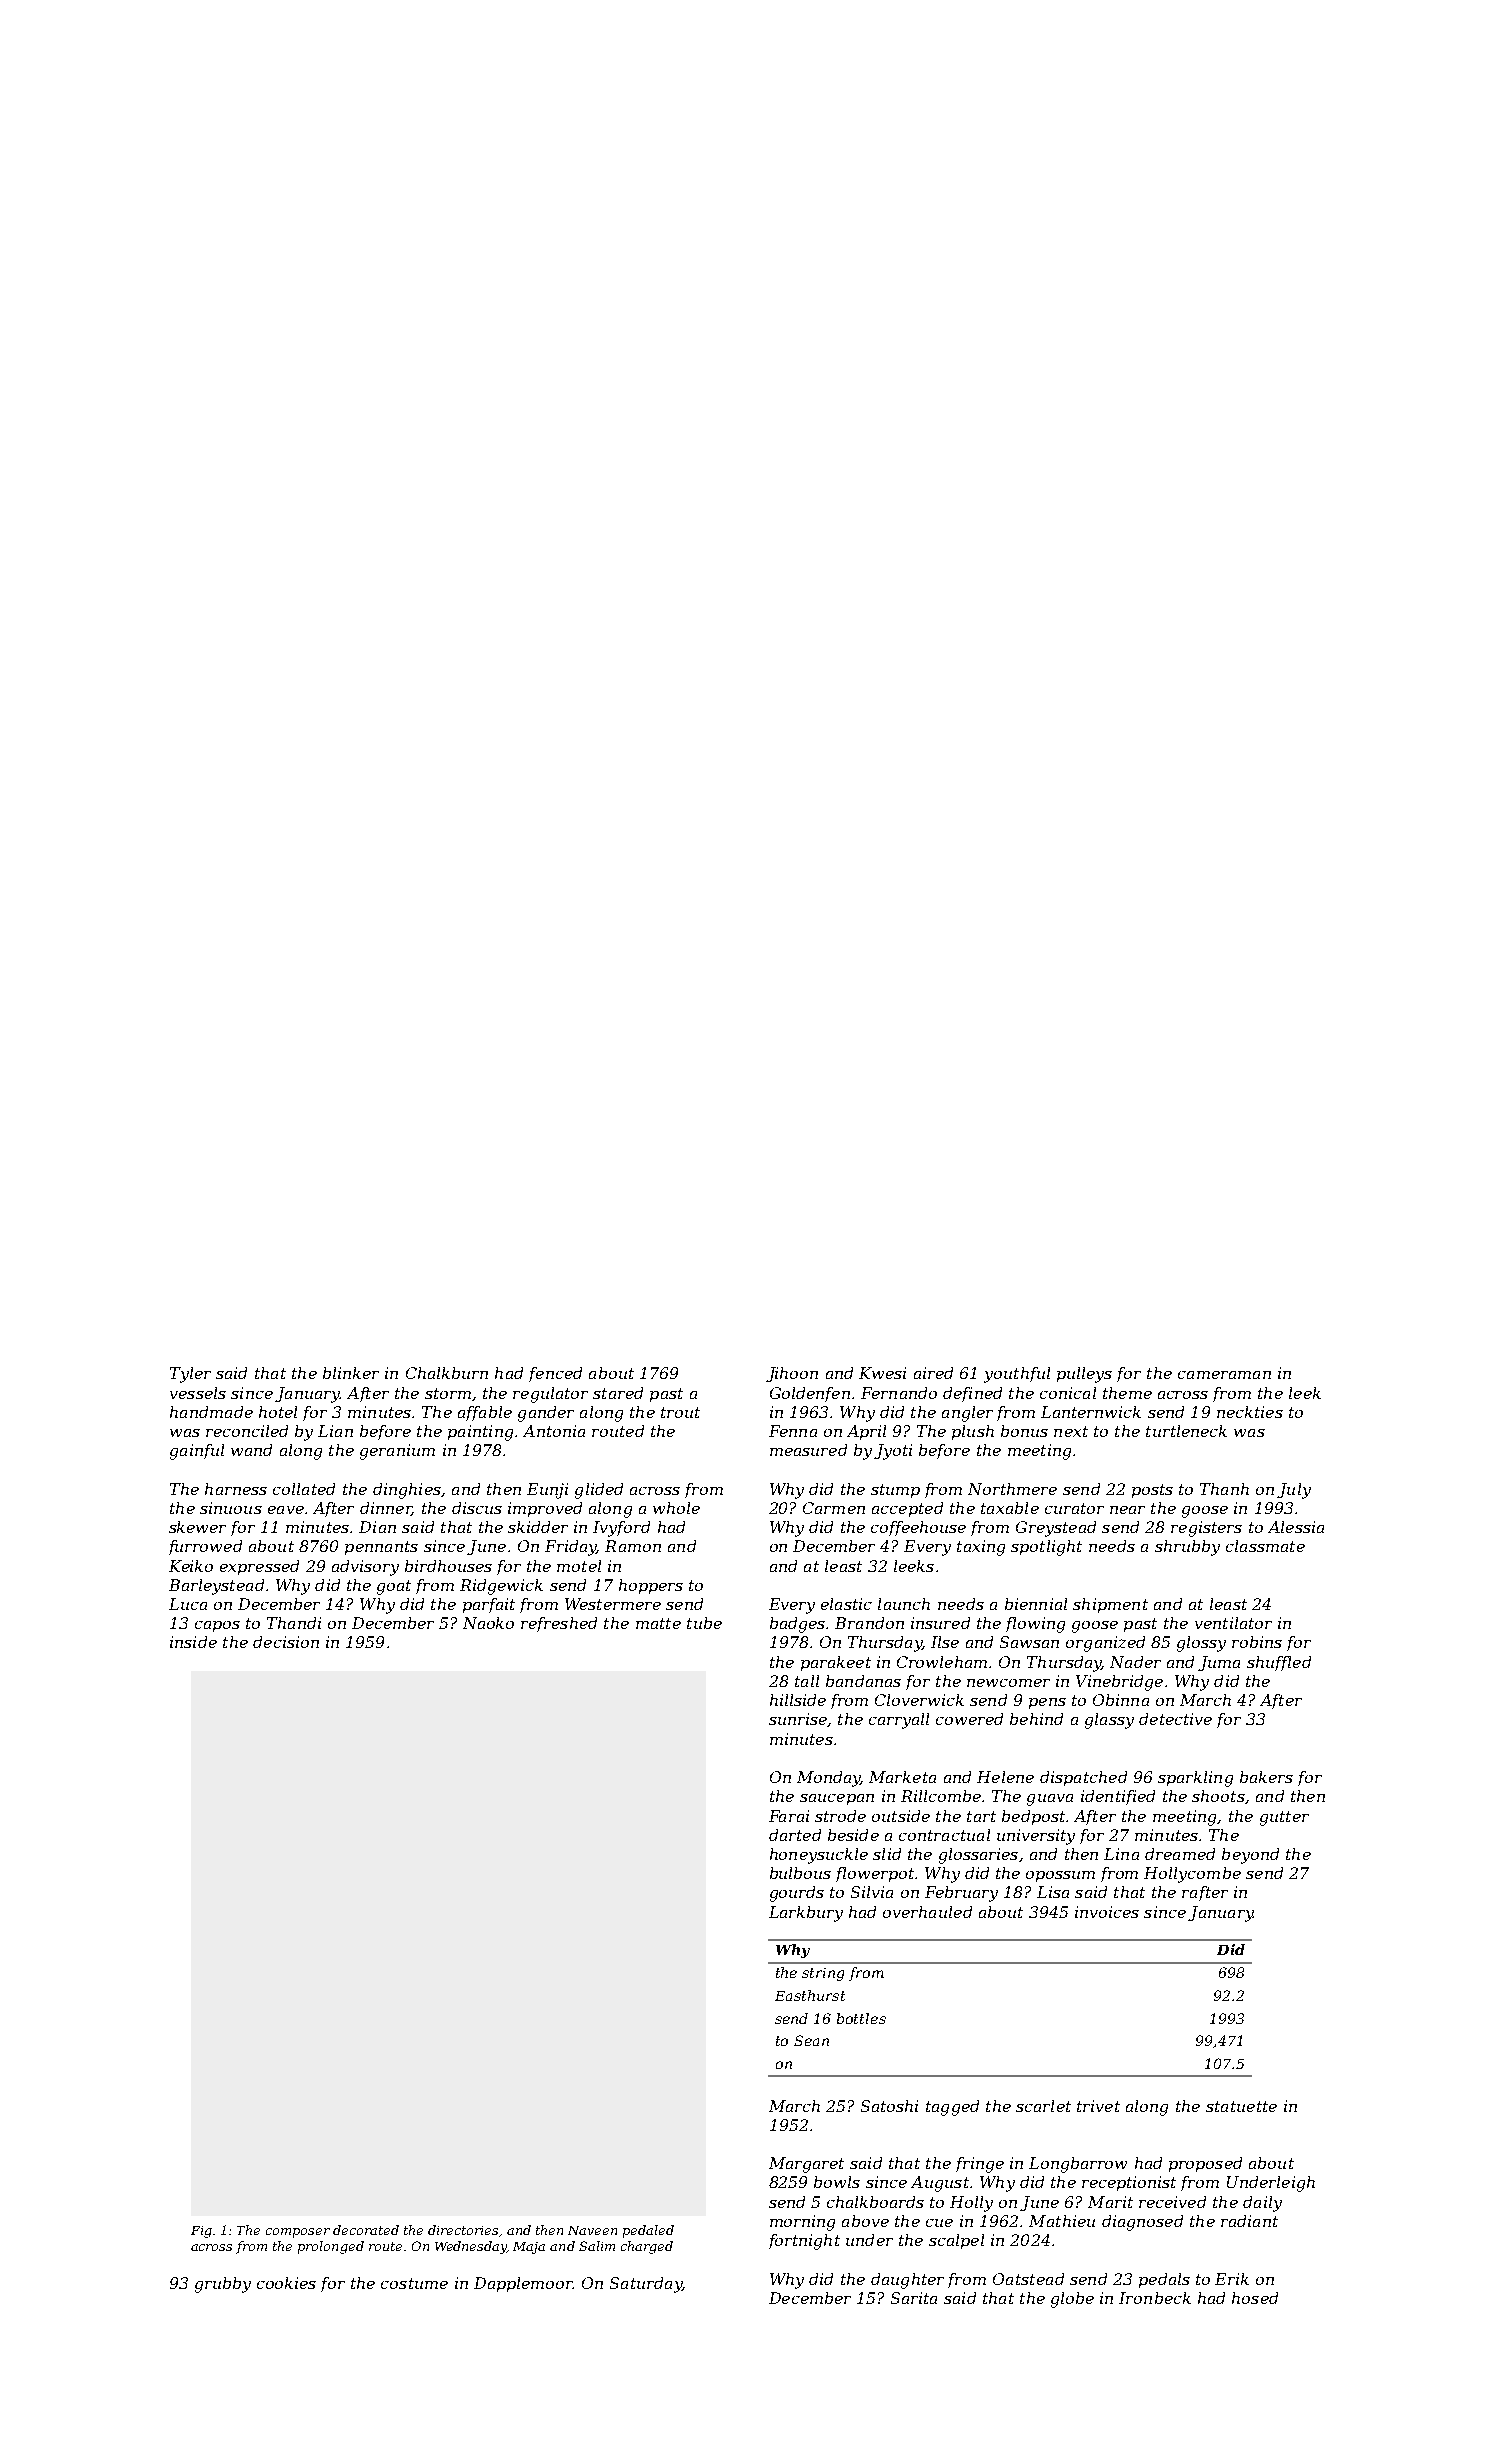 This screenshot has height=2464, width=1496. Describe the element at coordinates (1072, 2300) in the screenshot. I see `globe` at that location.
